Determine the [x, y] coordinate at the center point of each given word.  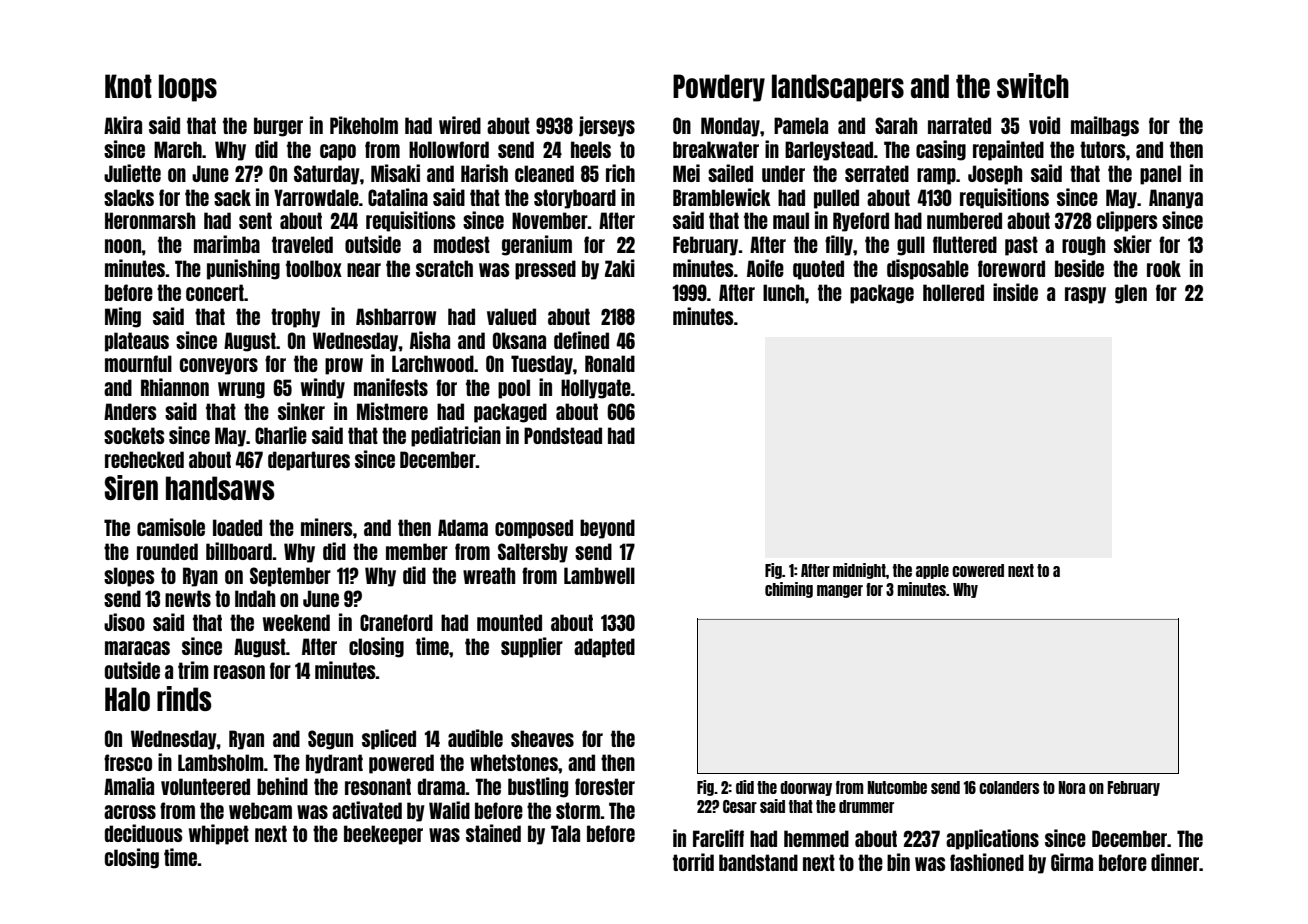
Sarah [896, 125]
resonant [378, 786]
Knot [128, 86]
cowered [978, 570]
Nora [1072, 787]
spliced [389, 739]
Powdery [719, 88]
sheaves [542, 738]
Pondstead [563, 435]
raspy [1085, 295]
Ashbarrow [396, 316]
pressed [545, 270]
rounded [167, 551]
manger [840, 591]
